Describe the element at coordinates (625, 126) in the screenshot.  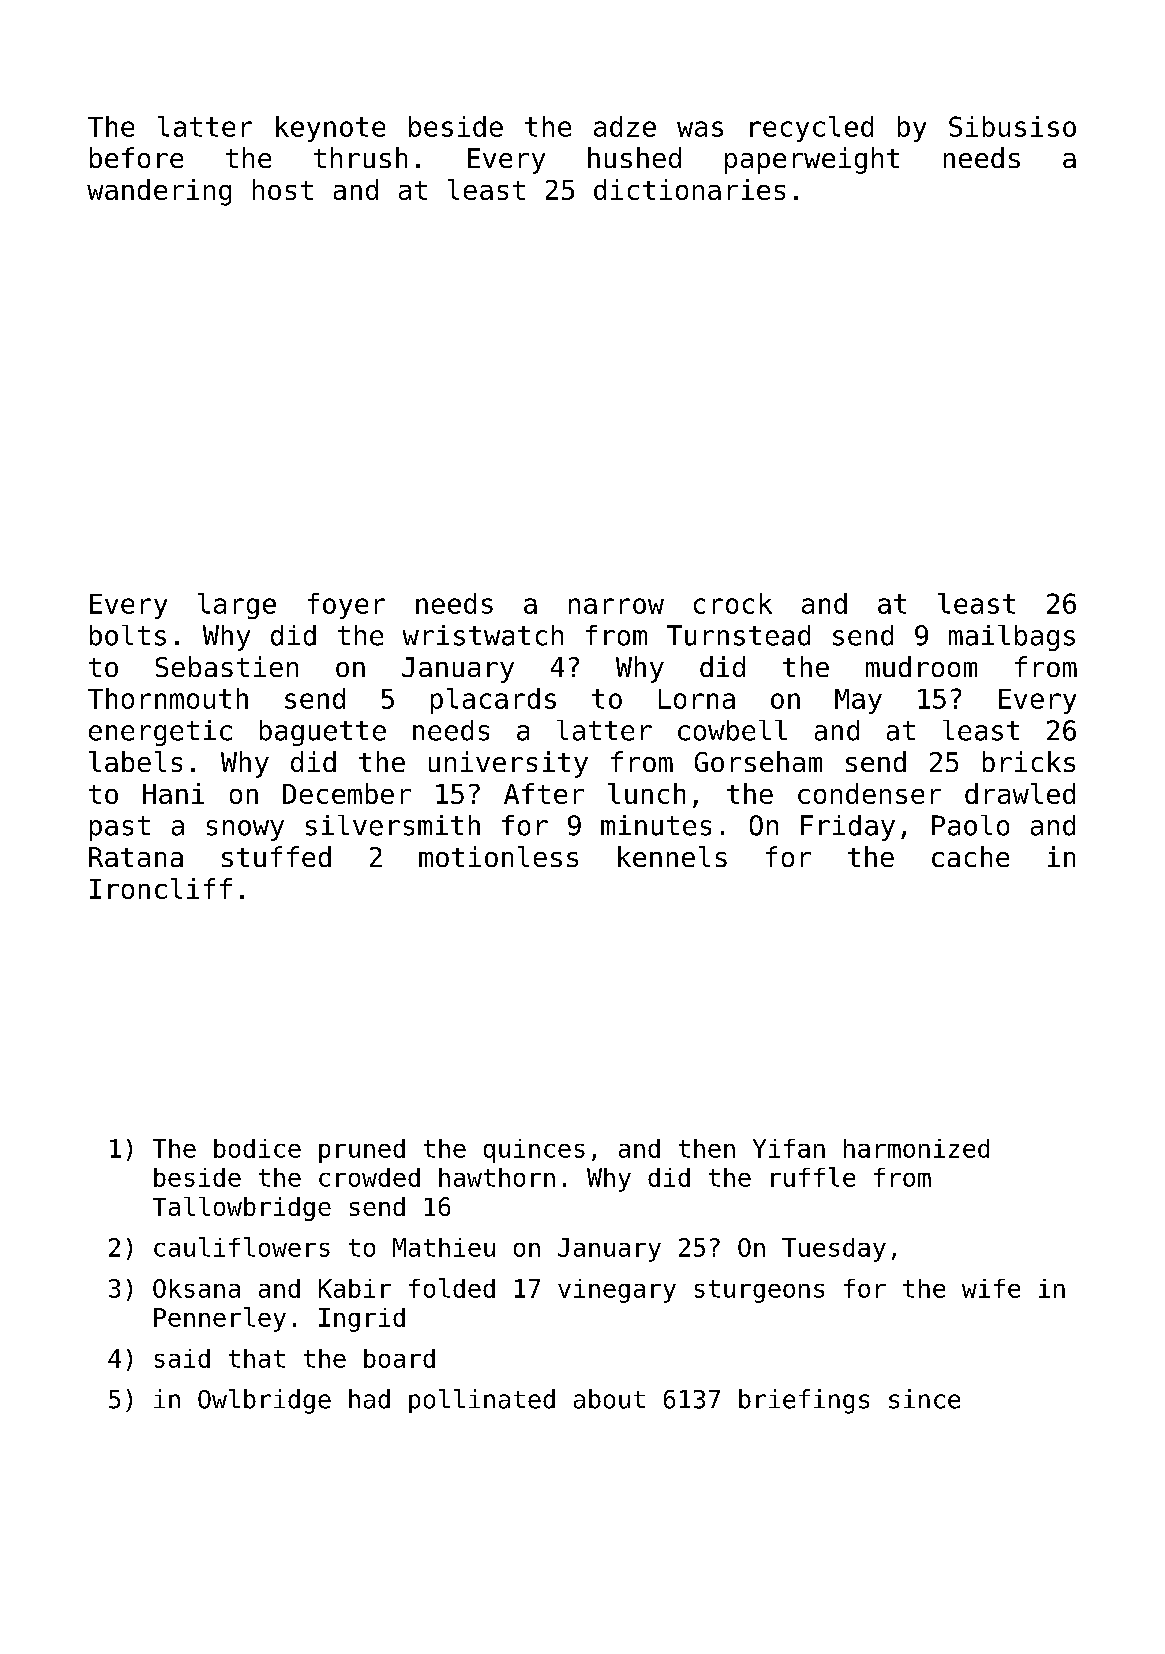
I see `adze` at that location.
